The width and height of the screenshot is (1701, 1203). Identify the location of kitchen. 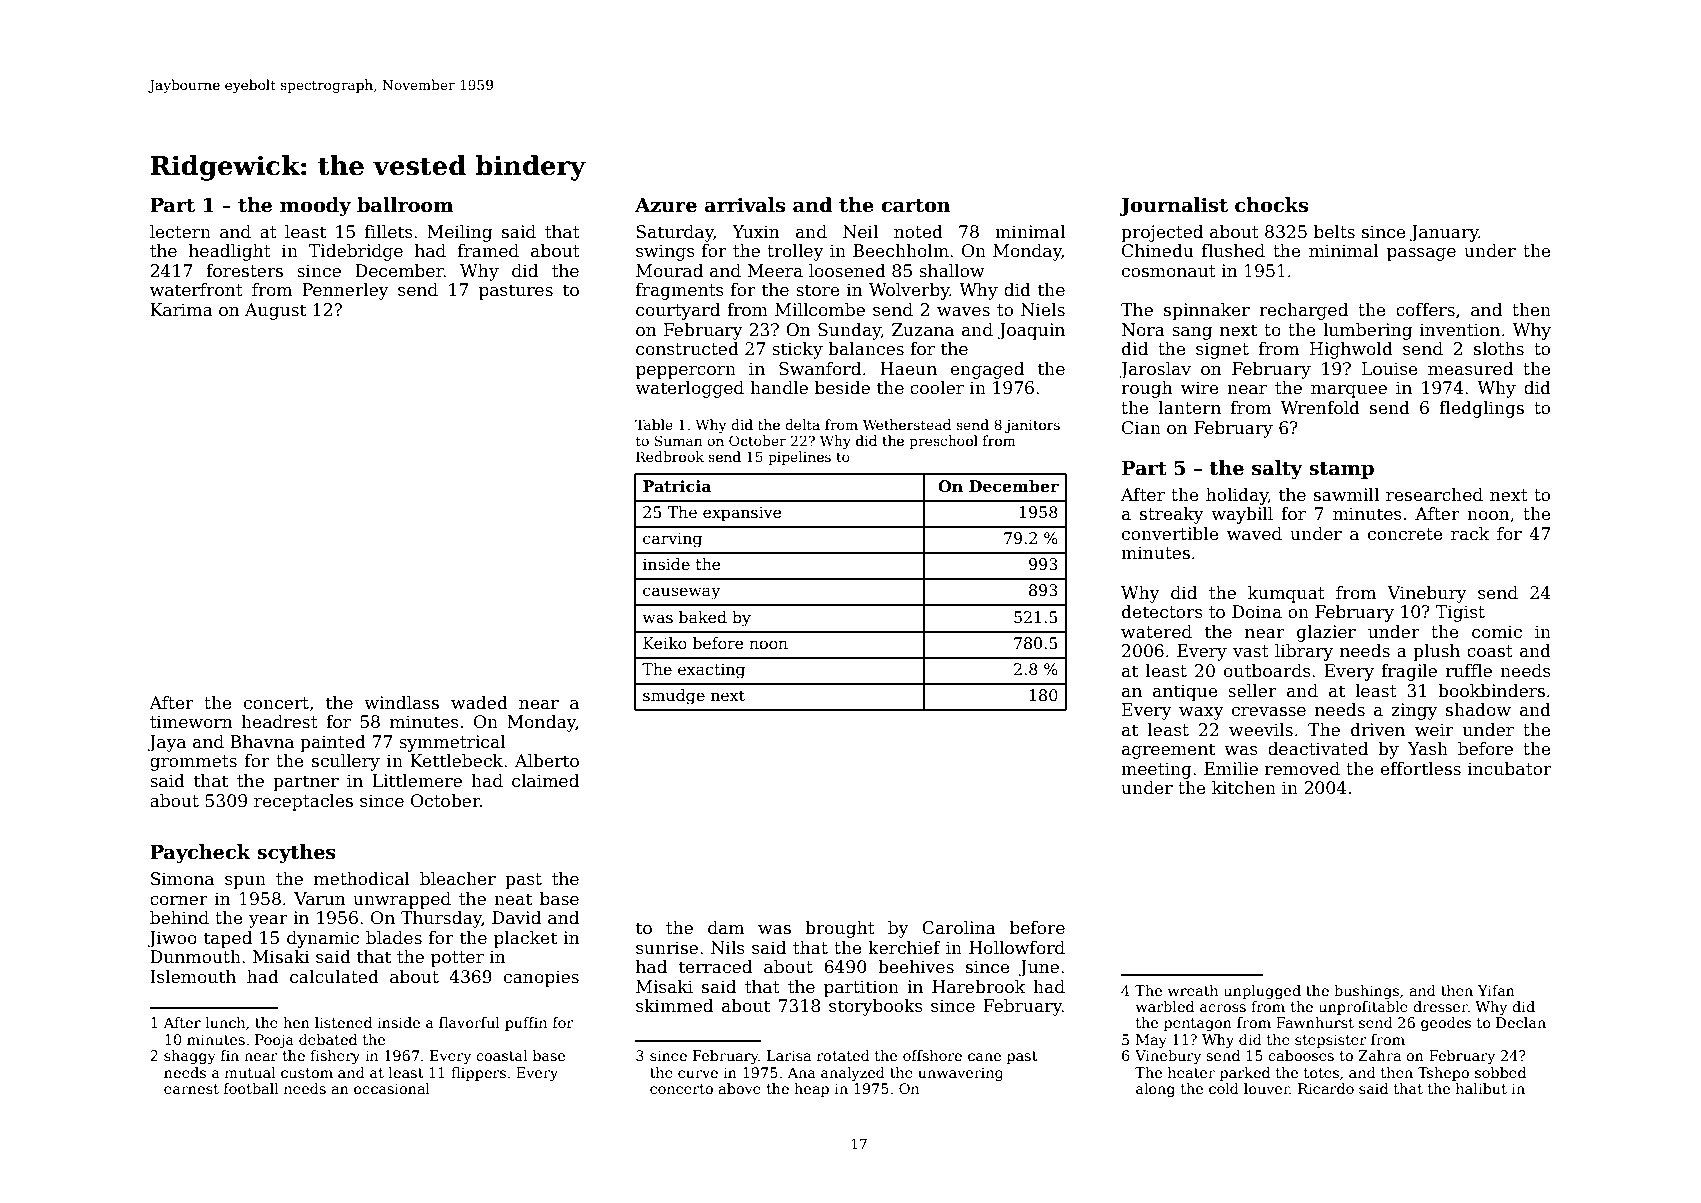
(1244, 788).
